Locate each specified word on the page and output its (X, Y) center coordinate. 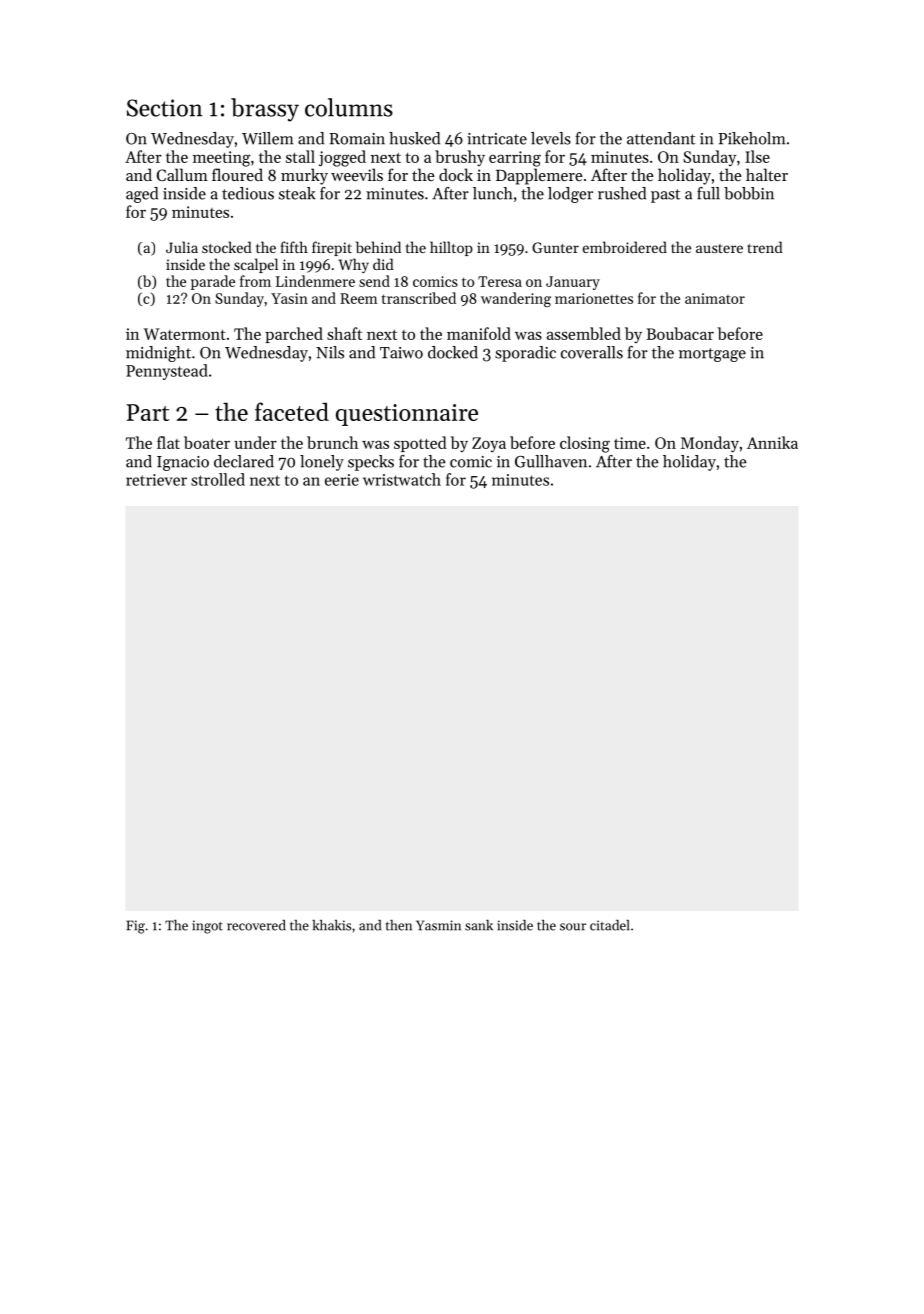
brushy (460, 158)
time (630, 443)
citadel (609, 925)
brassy (265, 110)
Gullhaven (551, 461)
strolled (218, 479)
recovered (256, 925)
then (399, 925)
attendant (661, 138)
